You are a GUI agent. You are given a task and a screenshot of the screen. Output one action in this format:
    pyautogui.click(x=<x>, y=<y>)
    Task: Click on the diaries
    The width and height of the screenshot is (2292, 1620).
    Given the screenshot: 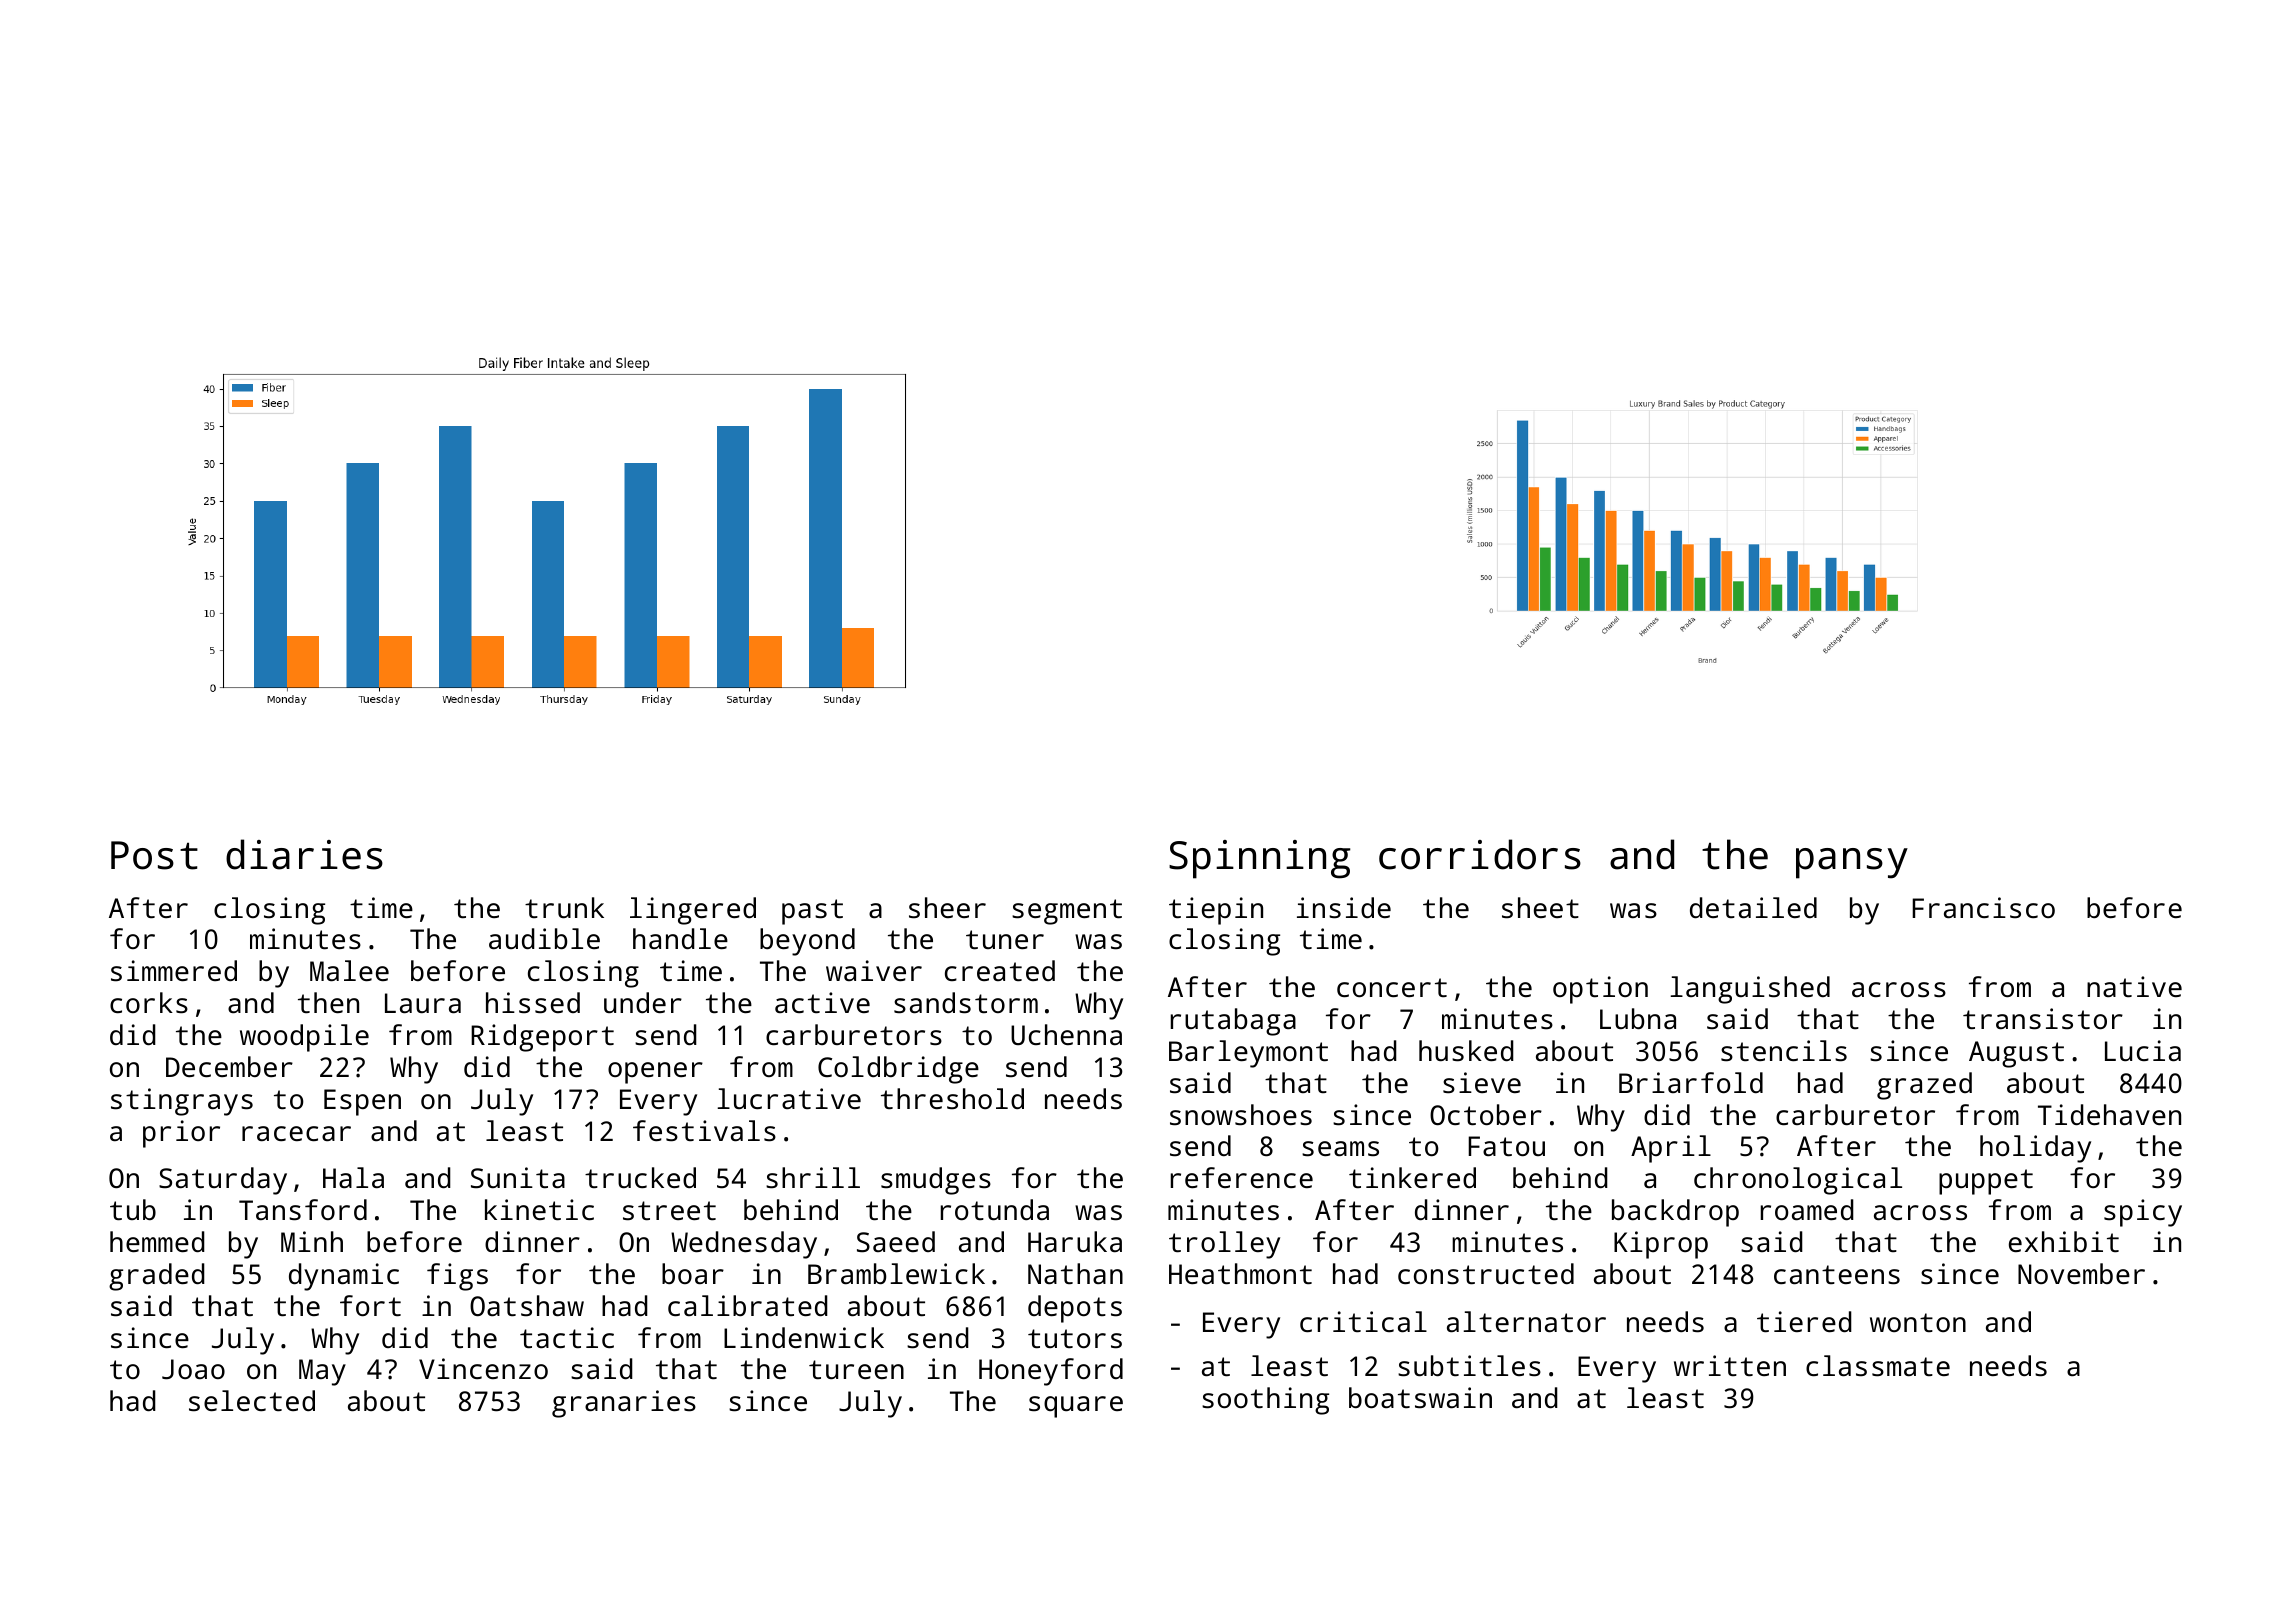 What is the action you would take?
    pyautogui.click(x=304, y=854)
